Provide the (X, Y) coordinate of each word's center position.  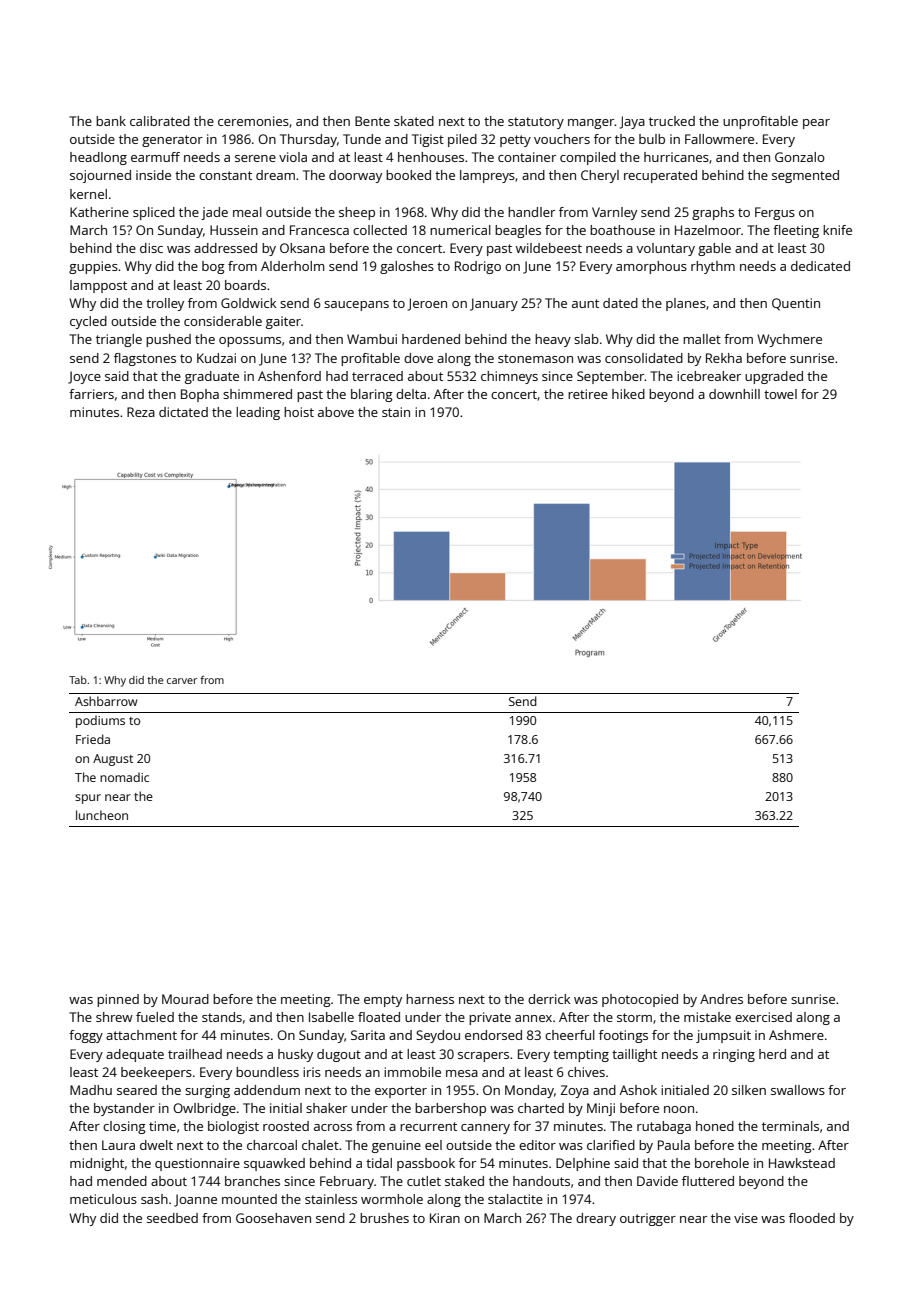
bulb (652, 139)
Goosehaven (273, 1218)
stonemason (535, 358)
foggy (86, 1036)
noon (679, 1109)
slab (586, 339)
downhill (734, 394)
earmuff (155, 157)
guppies (93, 267)
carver (182, 681)
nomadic (124, 777)
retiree (588, 394)
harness (430, 999)
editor (537, 1145)
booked (408, 175)
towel (780, 394)
